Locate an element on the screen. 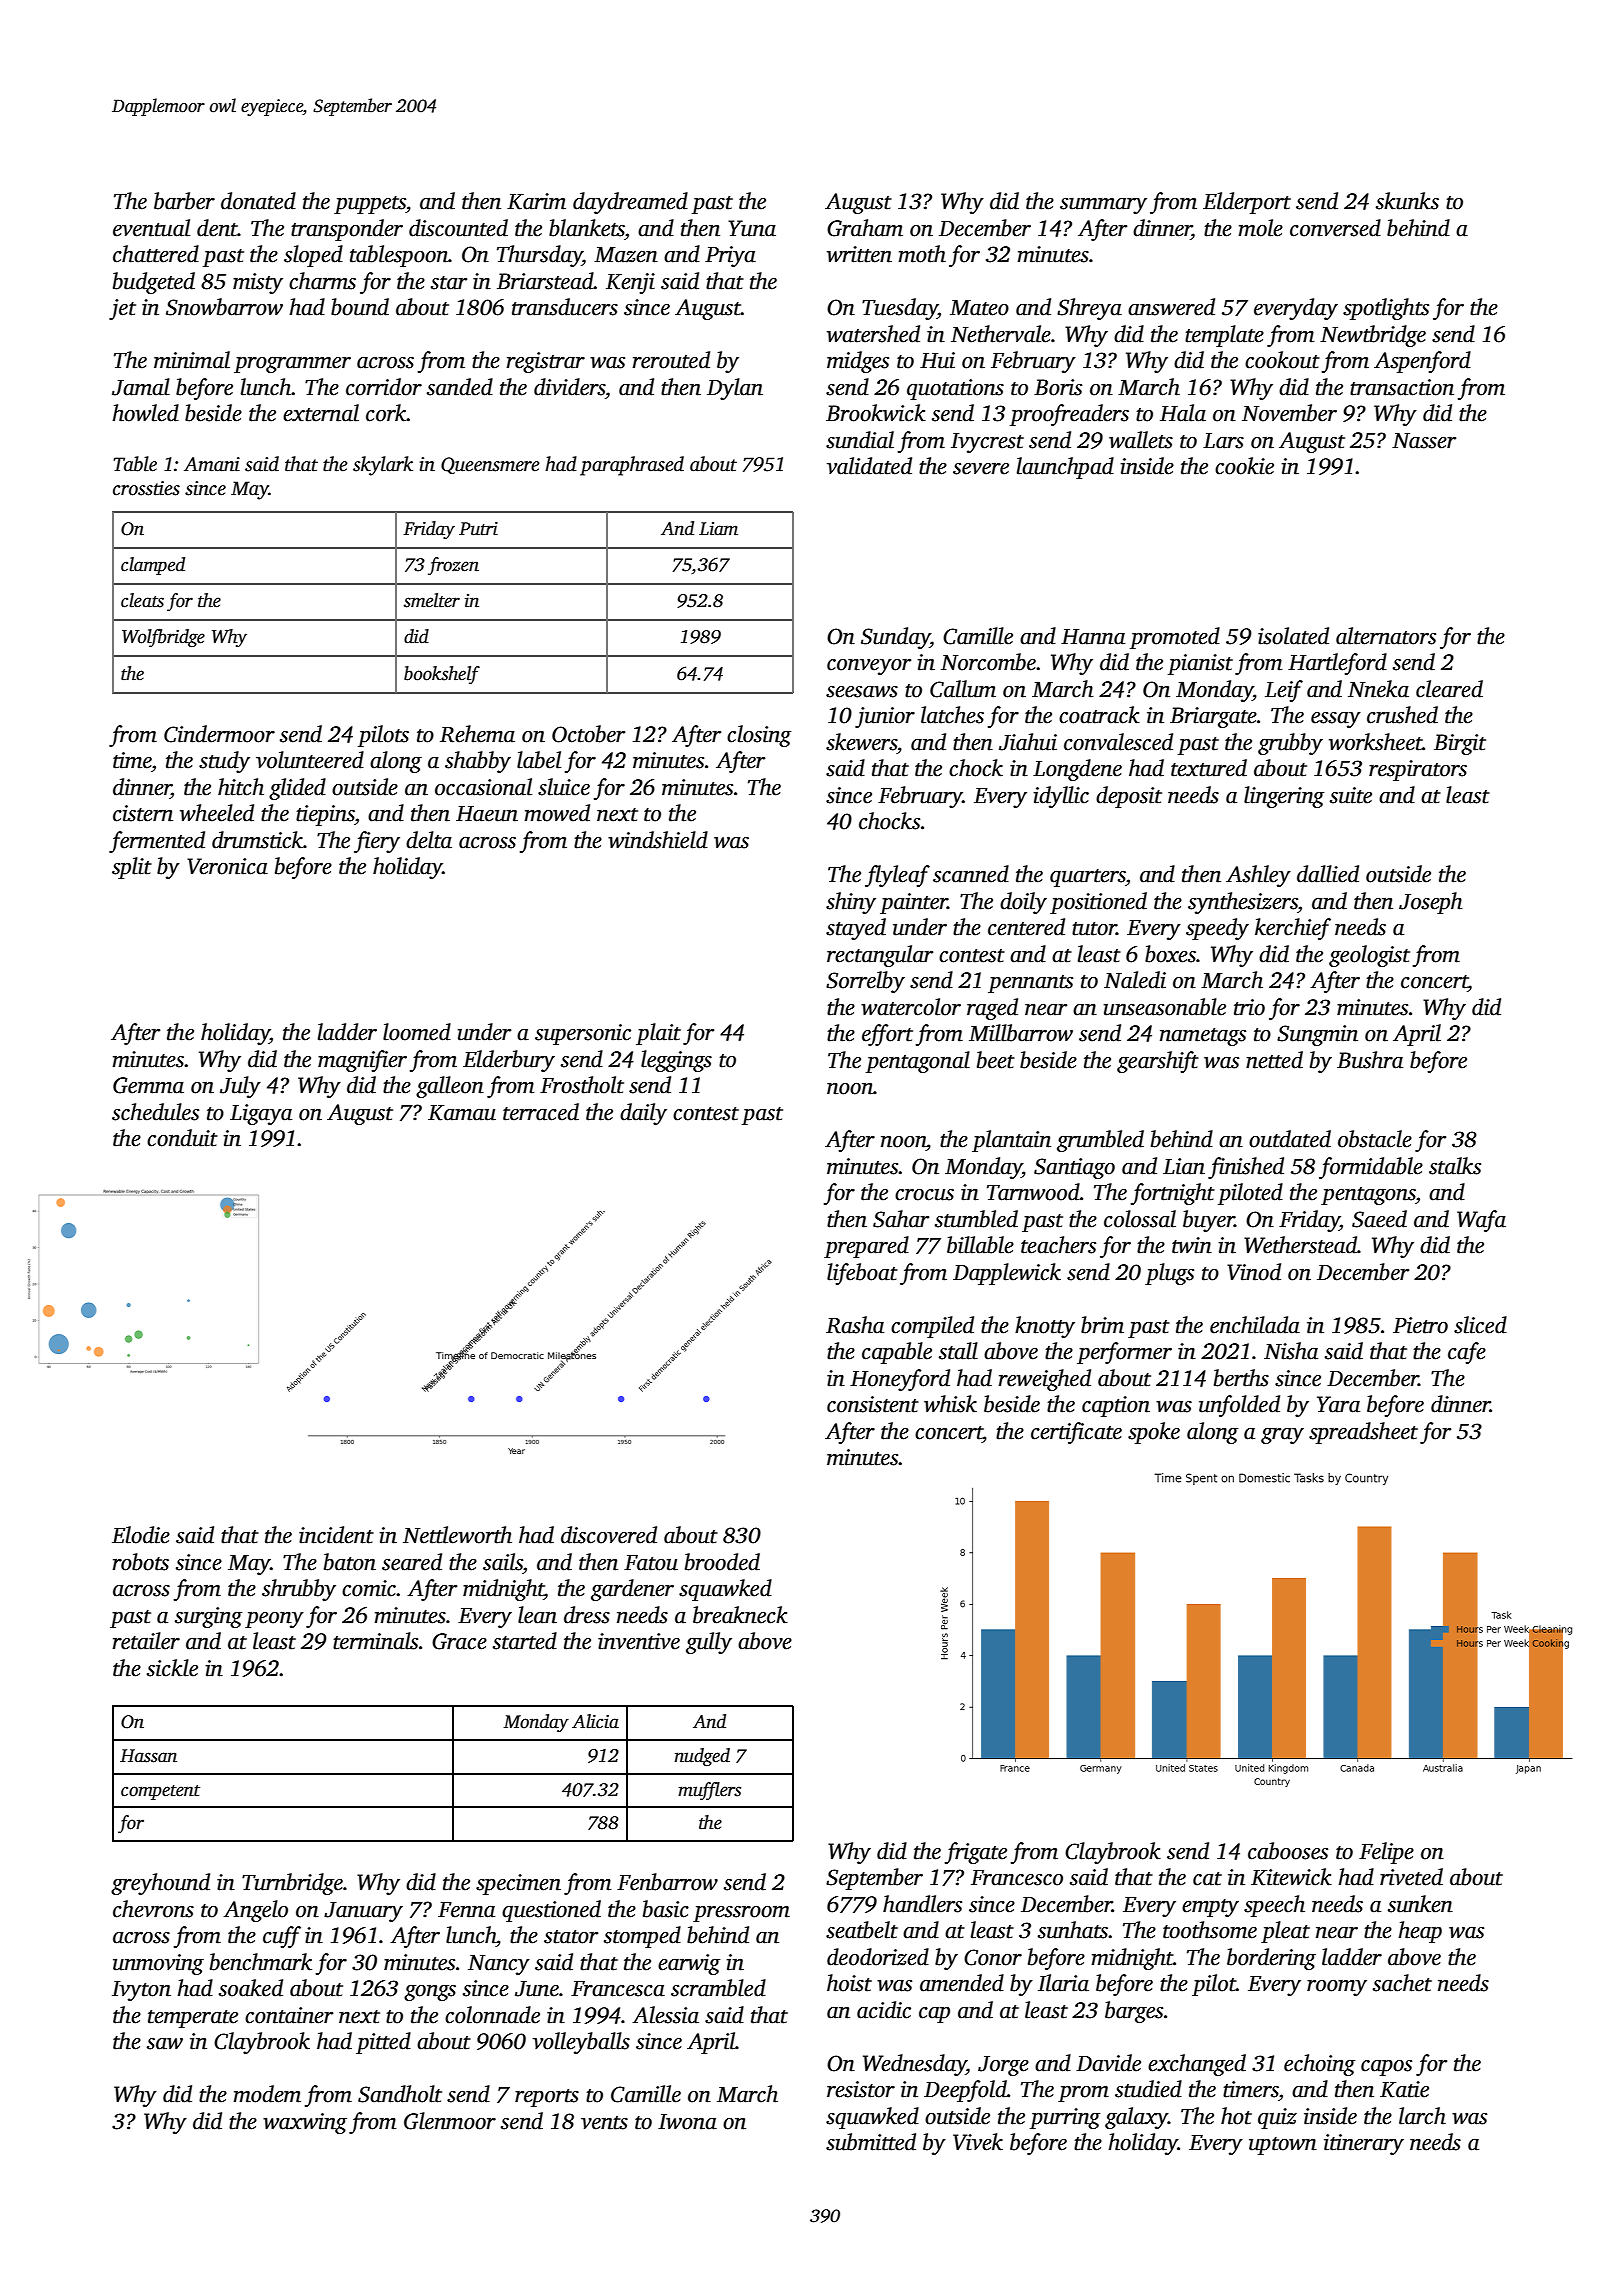  Nettleworth is located at coordinates (457, 1535).
